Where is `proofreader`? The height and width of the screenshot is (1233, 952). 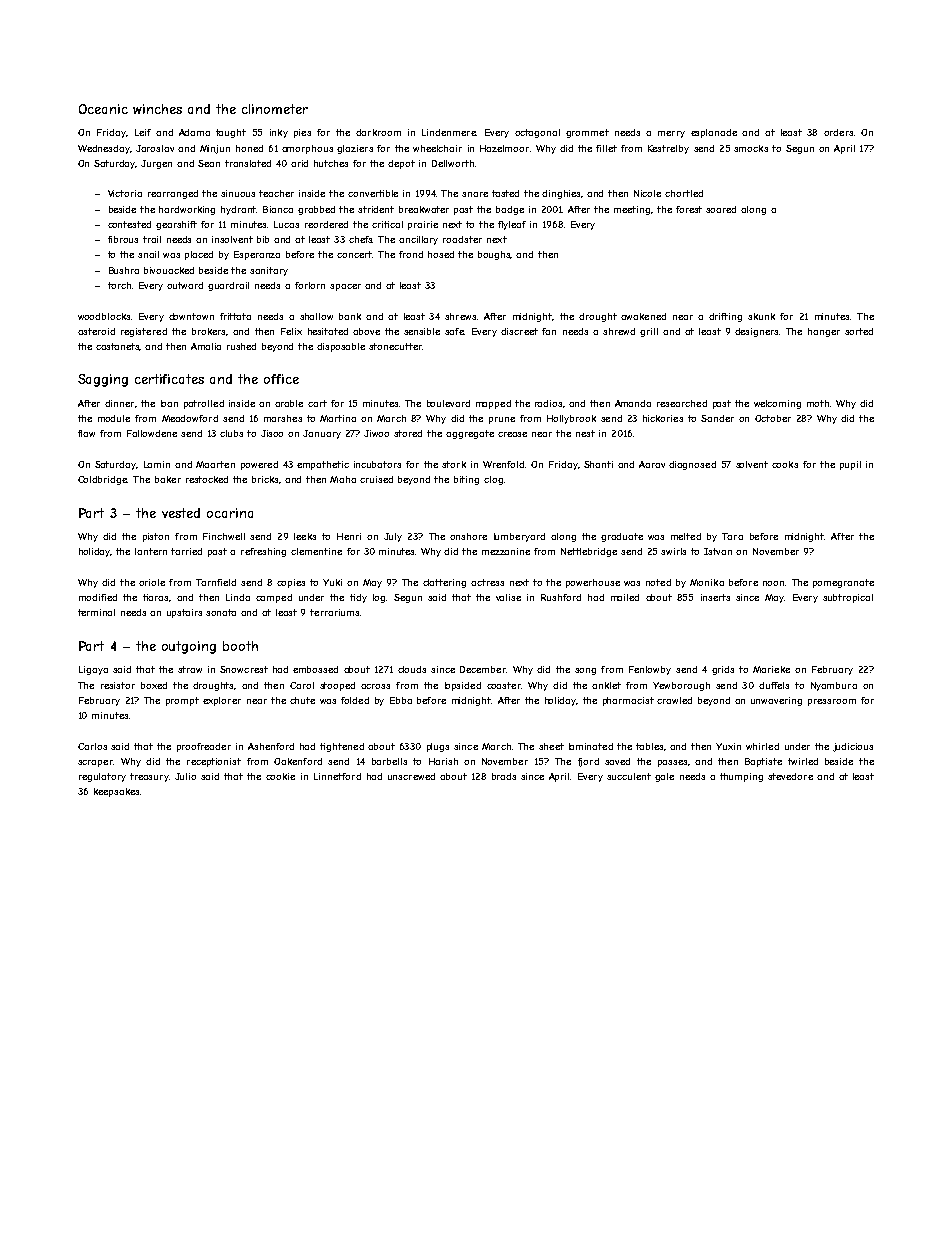 proofreader is located at coordinates (204, 747).
